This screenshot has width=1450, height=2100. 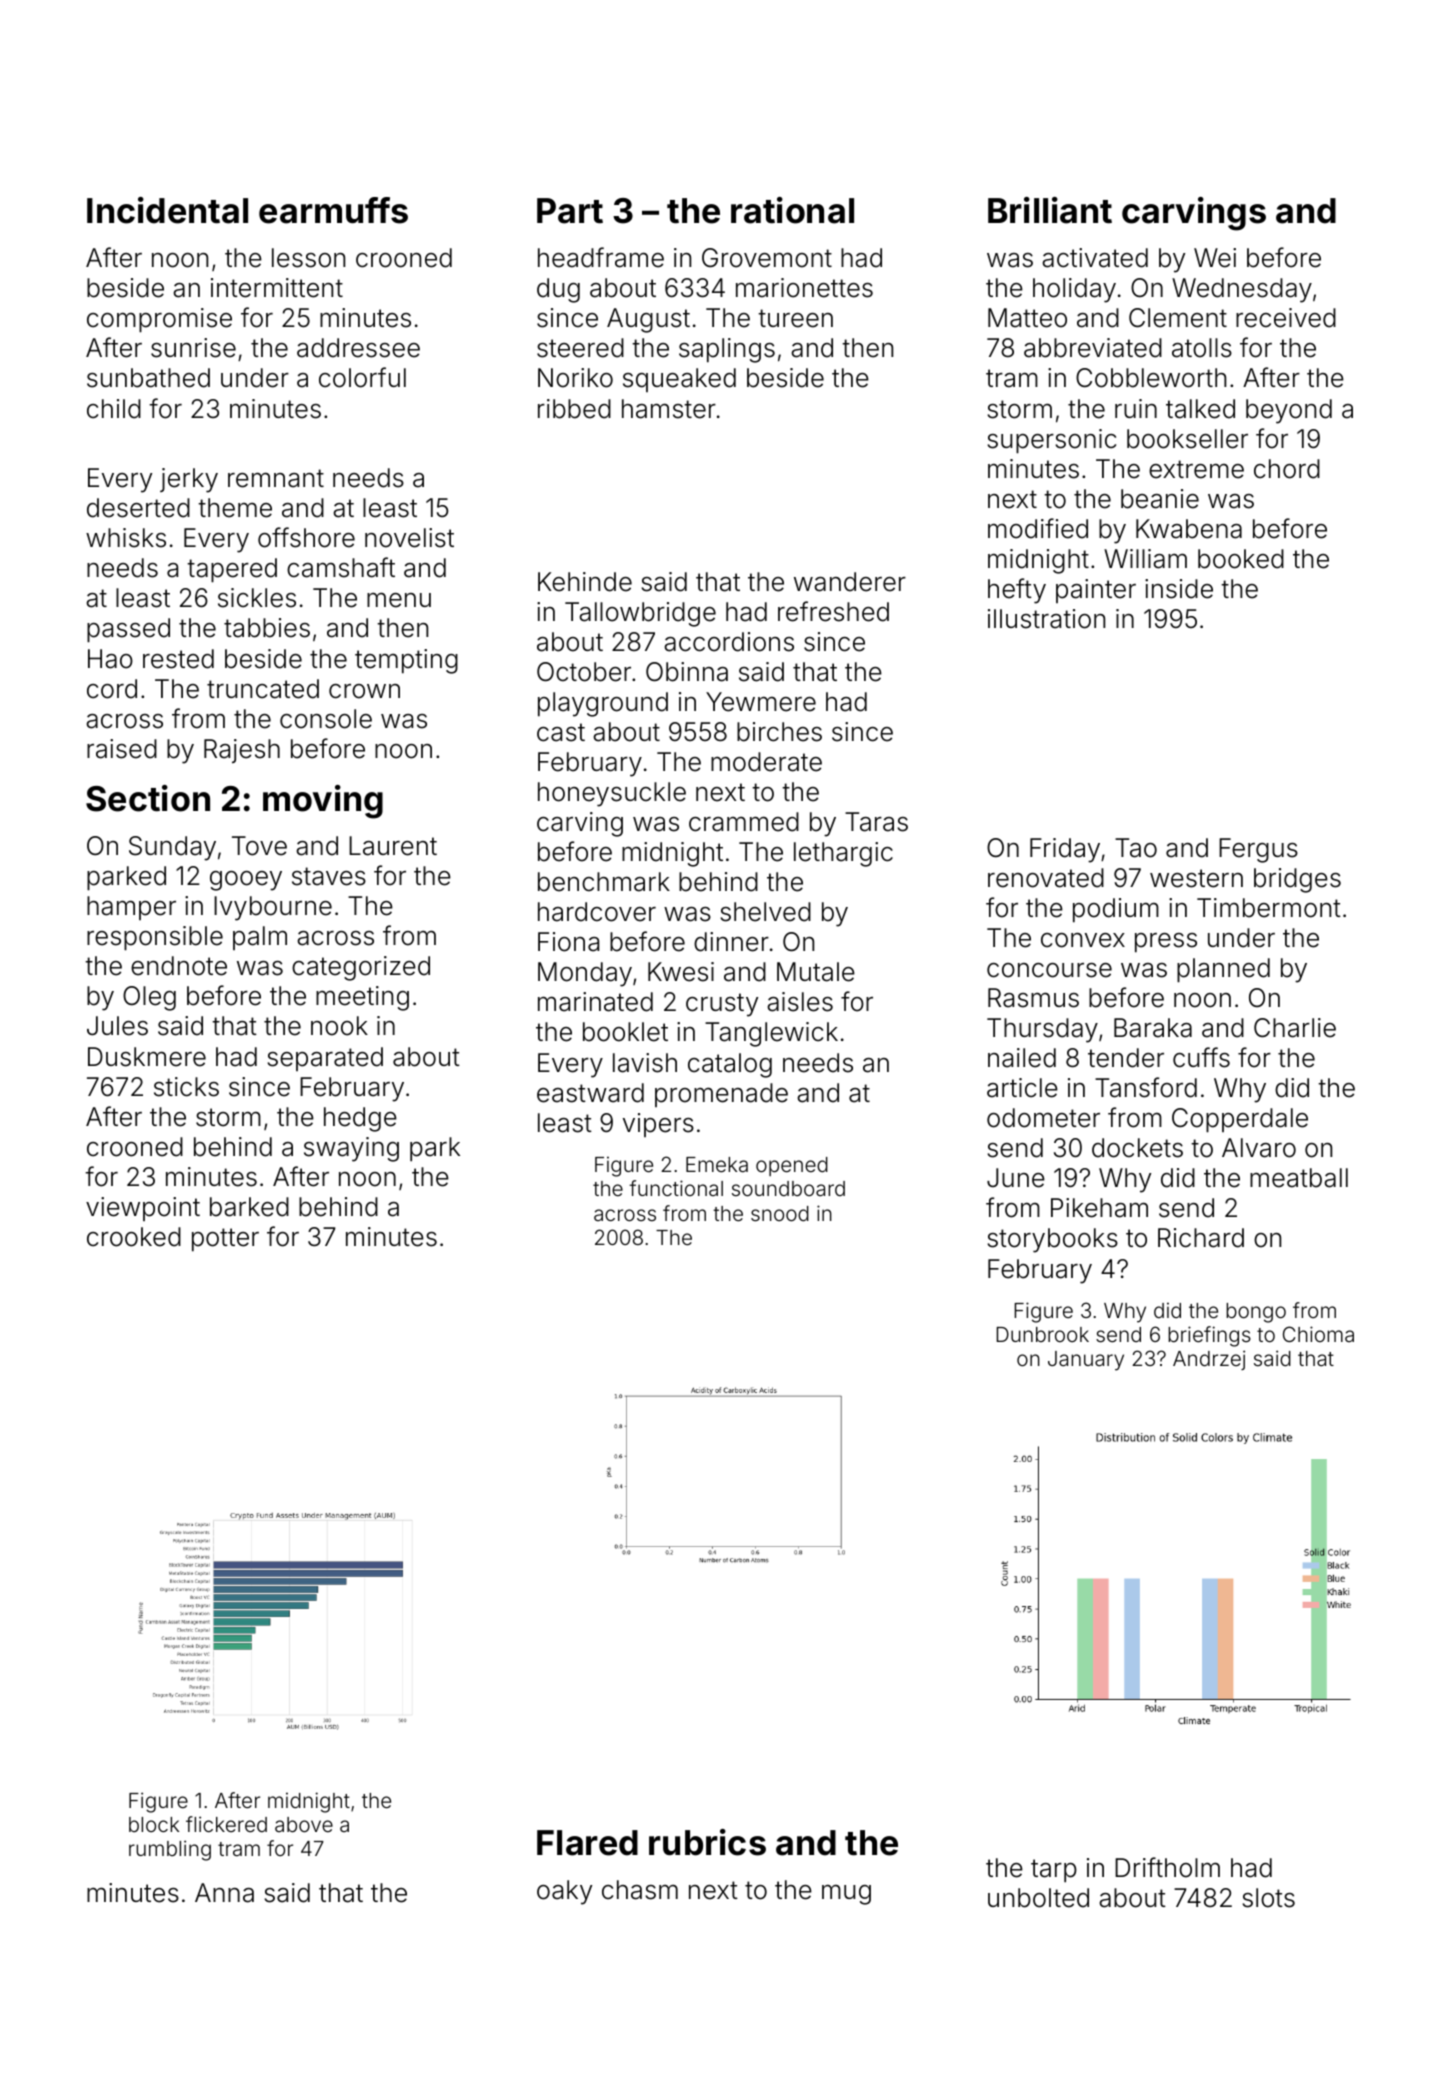 I want to click on Brilliant, so click(x=1050, y=210).
